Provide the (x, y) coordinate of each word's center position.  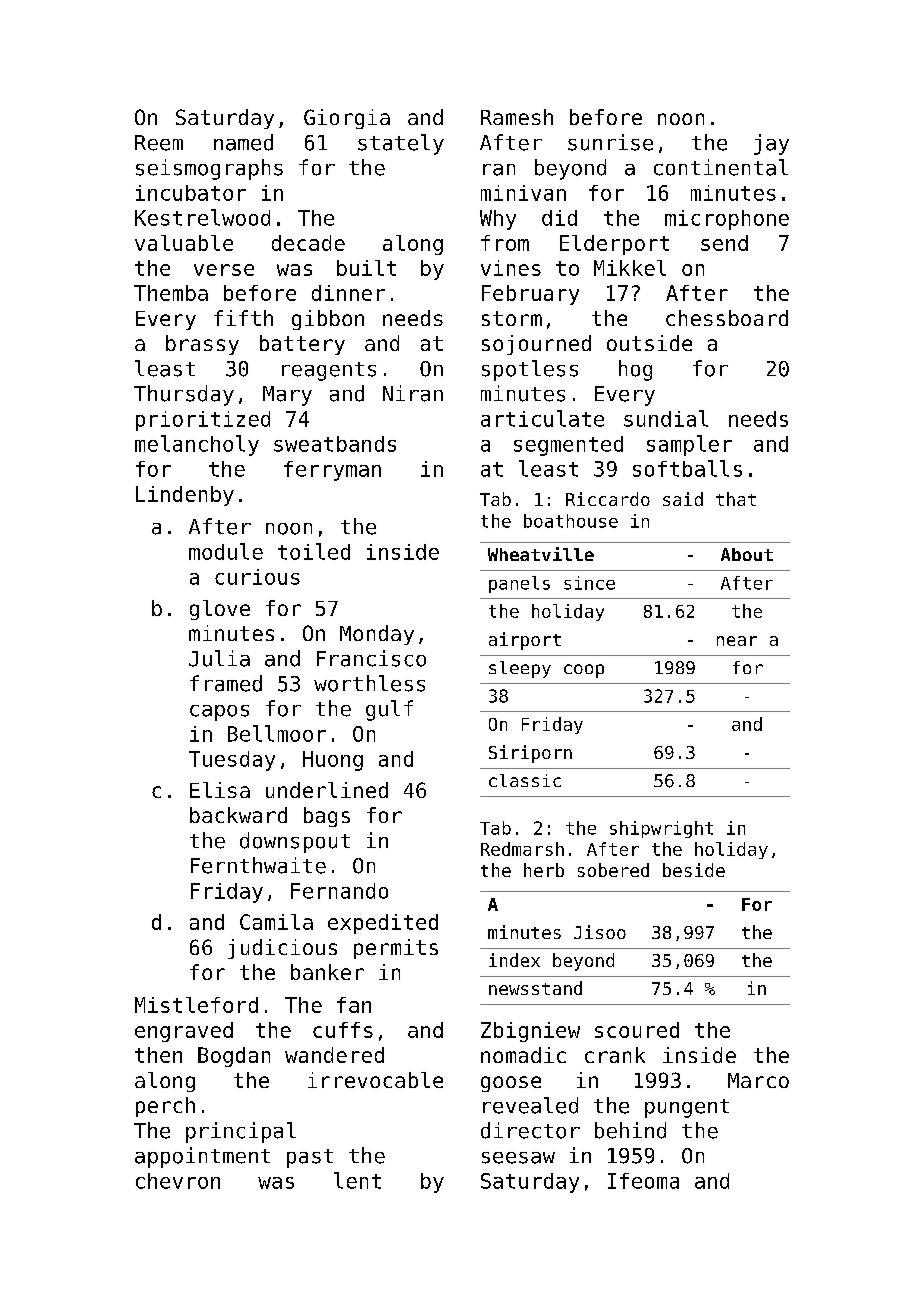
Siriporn (530, 754)
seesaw (518, 1158)
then (158, 1055)
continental (721, 167)
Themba (171, 293)
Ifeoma (643, 1181)
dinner (348, 293)
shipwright (661, 829)
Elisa (220, 790)
